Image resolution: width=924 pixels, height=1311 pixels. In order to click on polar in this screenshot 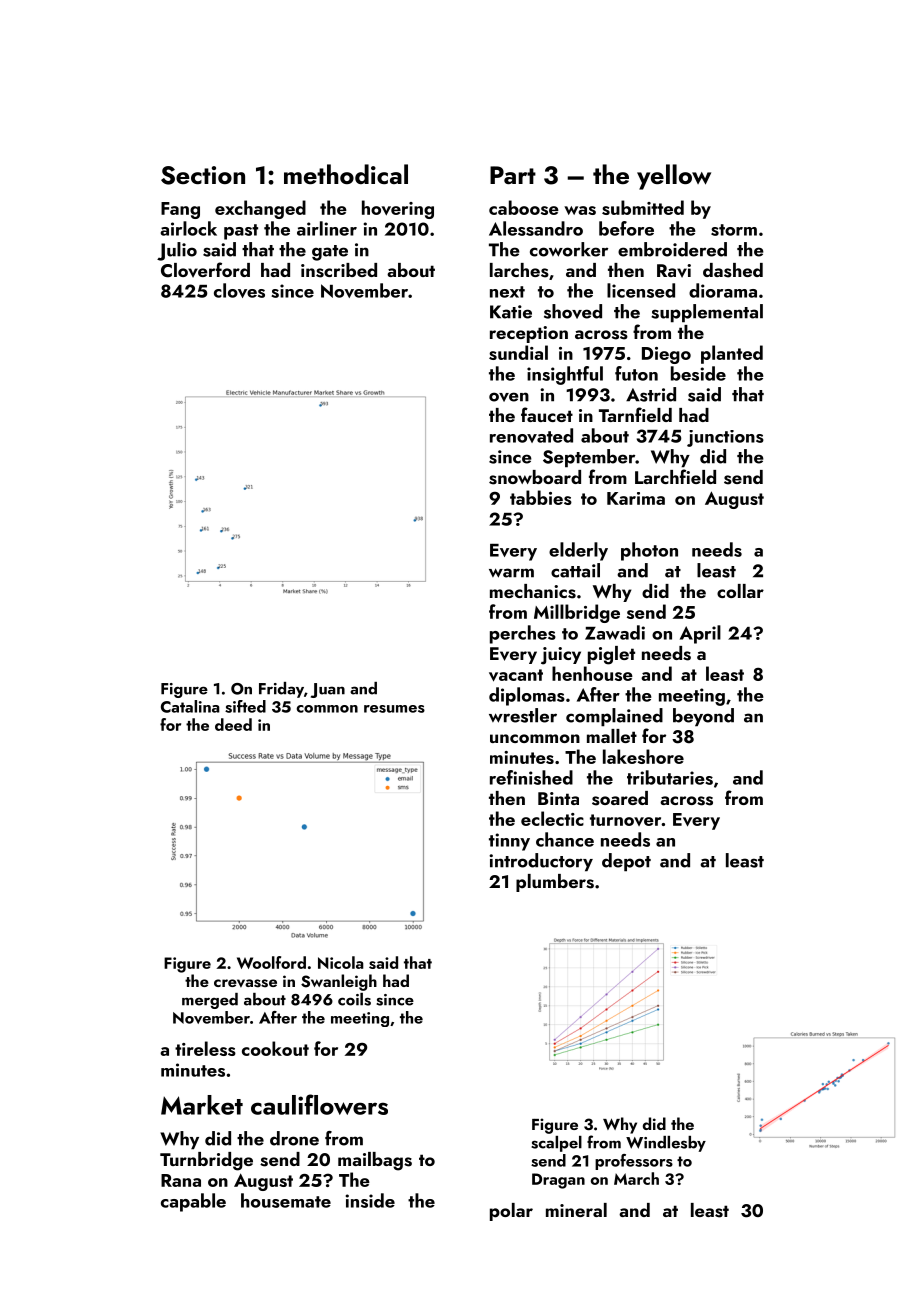, I will do `click(511, 1212)`.
